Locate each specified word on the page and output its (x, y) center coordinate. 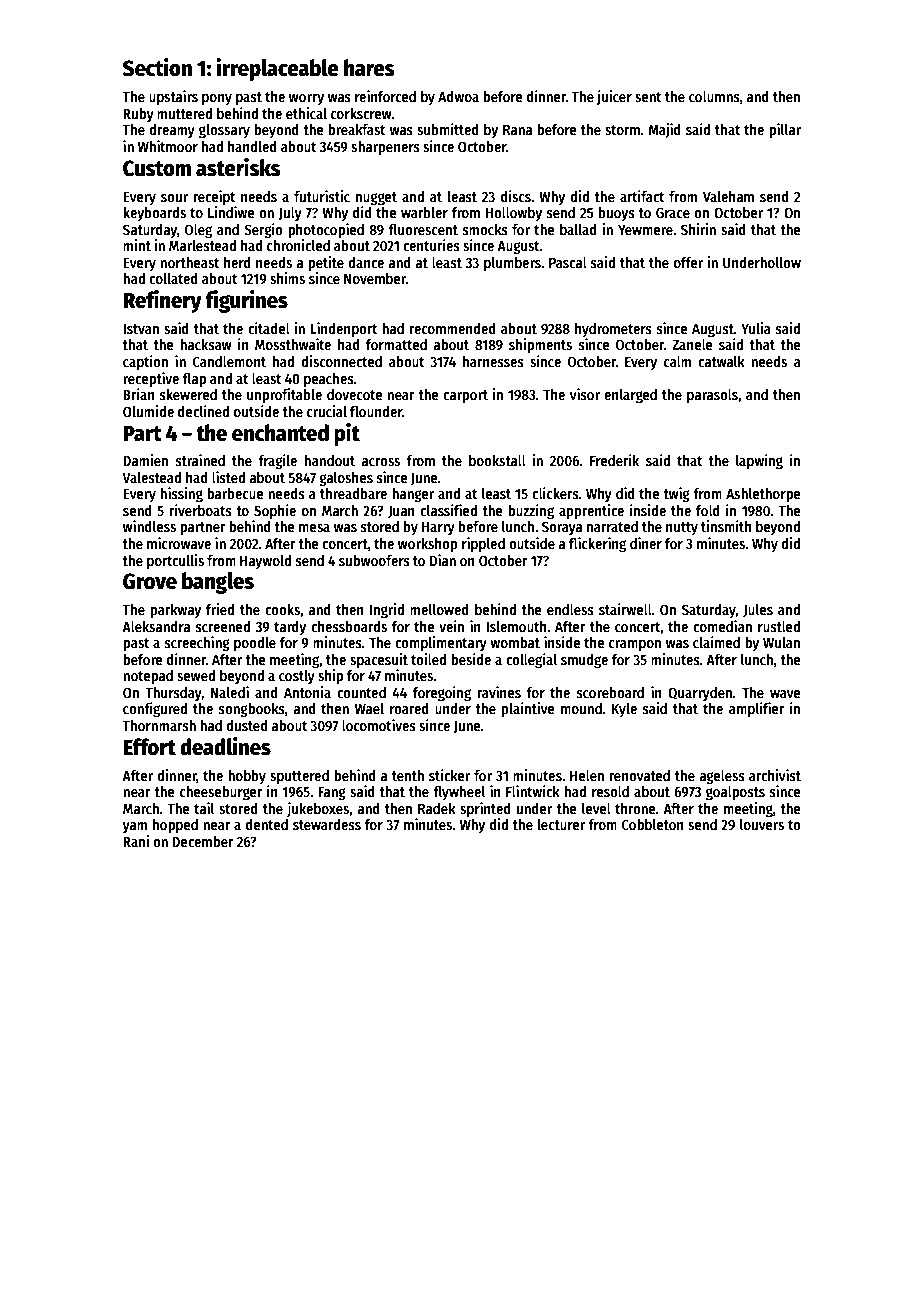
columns (714, 96)
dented (267, 824)
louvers (762, 824)
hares (369, 68)
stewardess (327, 824)
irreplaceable (277, 69)
